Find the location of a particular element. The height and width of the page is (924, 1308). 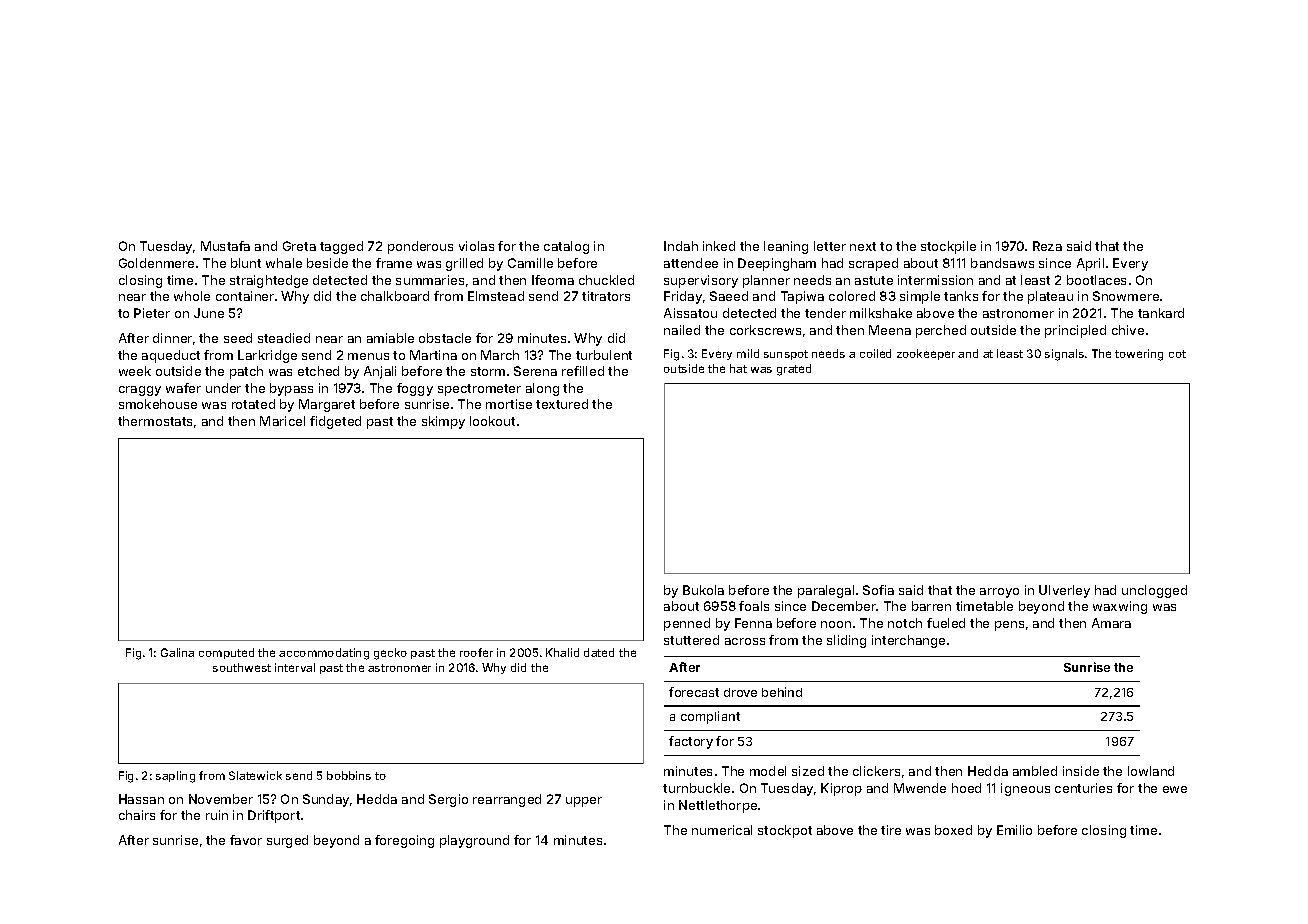

tagged is located at coordinates (341, 247).
